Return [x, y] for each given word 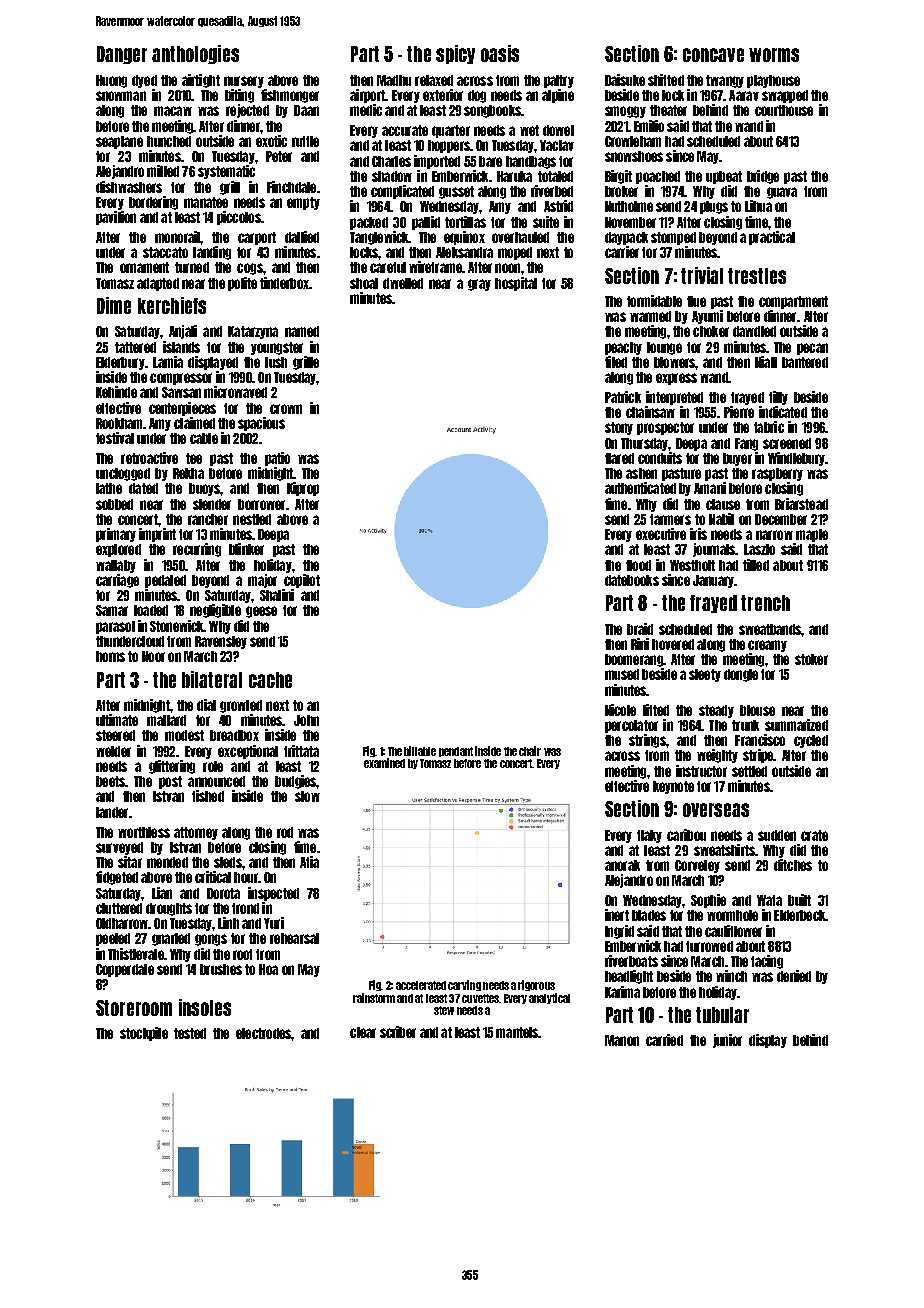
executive [661, 534]
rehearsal [294, 938]
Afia [309, 862]
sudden [777, 835]
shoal [364, 283]
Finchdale [291, 187]
